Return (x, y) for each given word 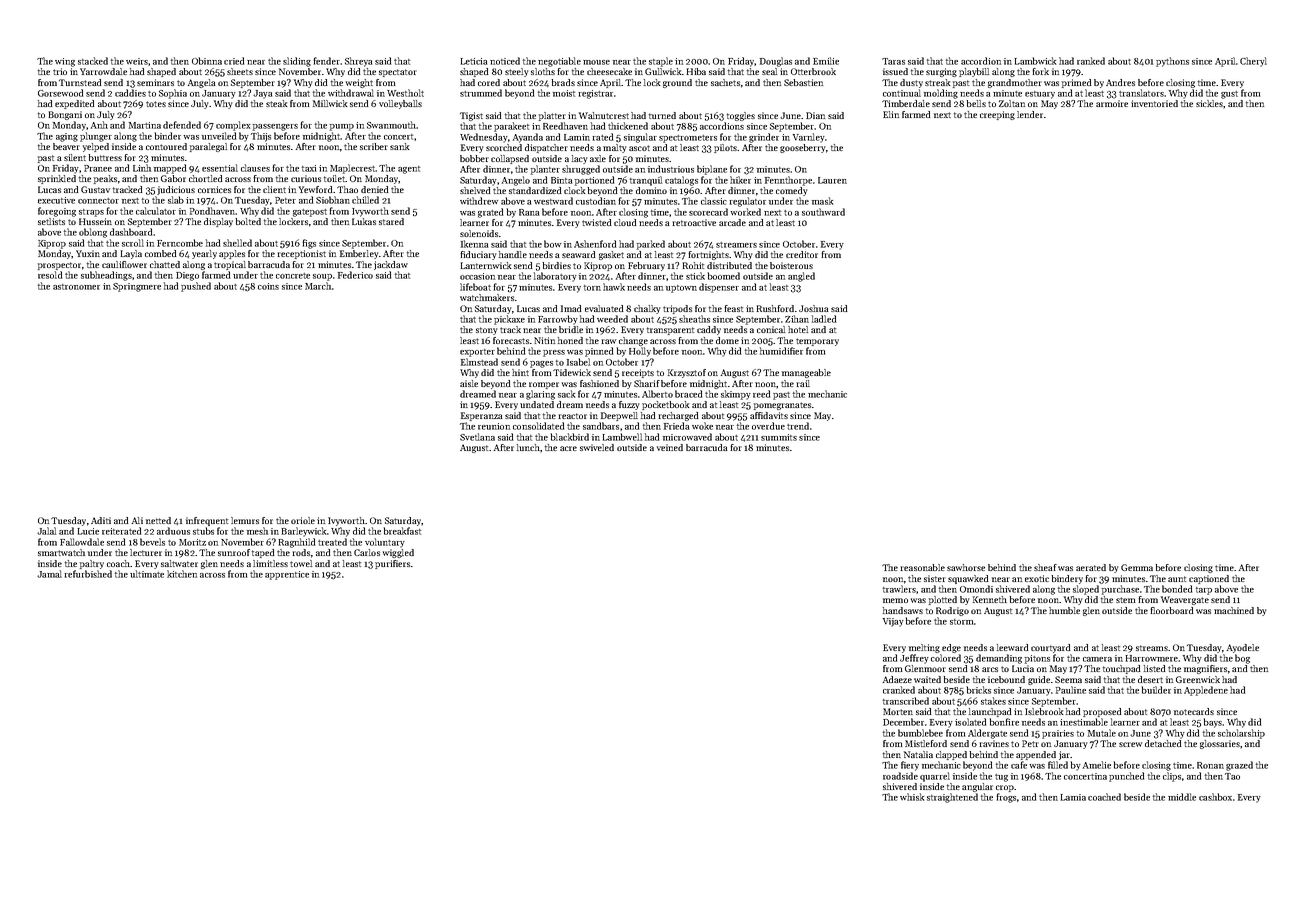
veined (670, 447)
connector (98, 201)
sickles (1209, 103)
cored (489, 82)
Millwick (330, 103)
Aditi (101, 520)
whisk (912, 797)
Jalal (46, 531)
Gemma (1137, 567)
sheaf (1045, 567)
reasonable (922, 567)
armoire (1112, 103)
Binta (561, 180)
